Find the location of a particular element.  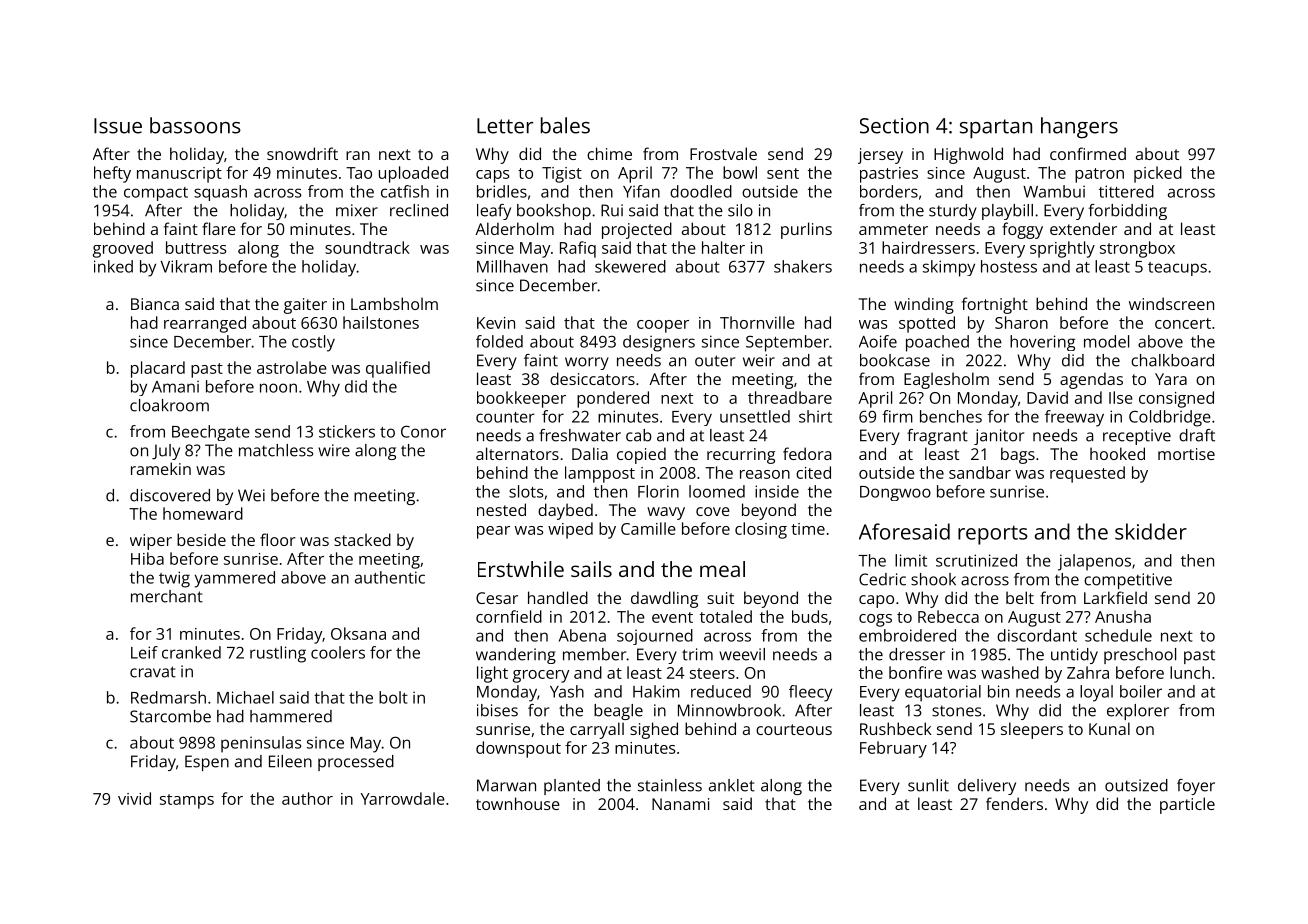

requested is located at coordinates (1087, 474).
